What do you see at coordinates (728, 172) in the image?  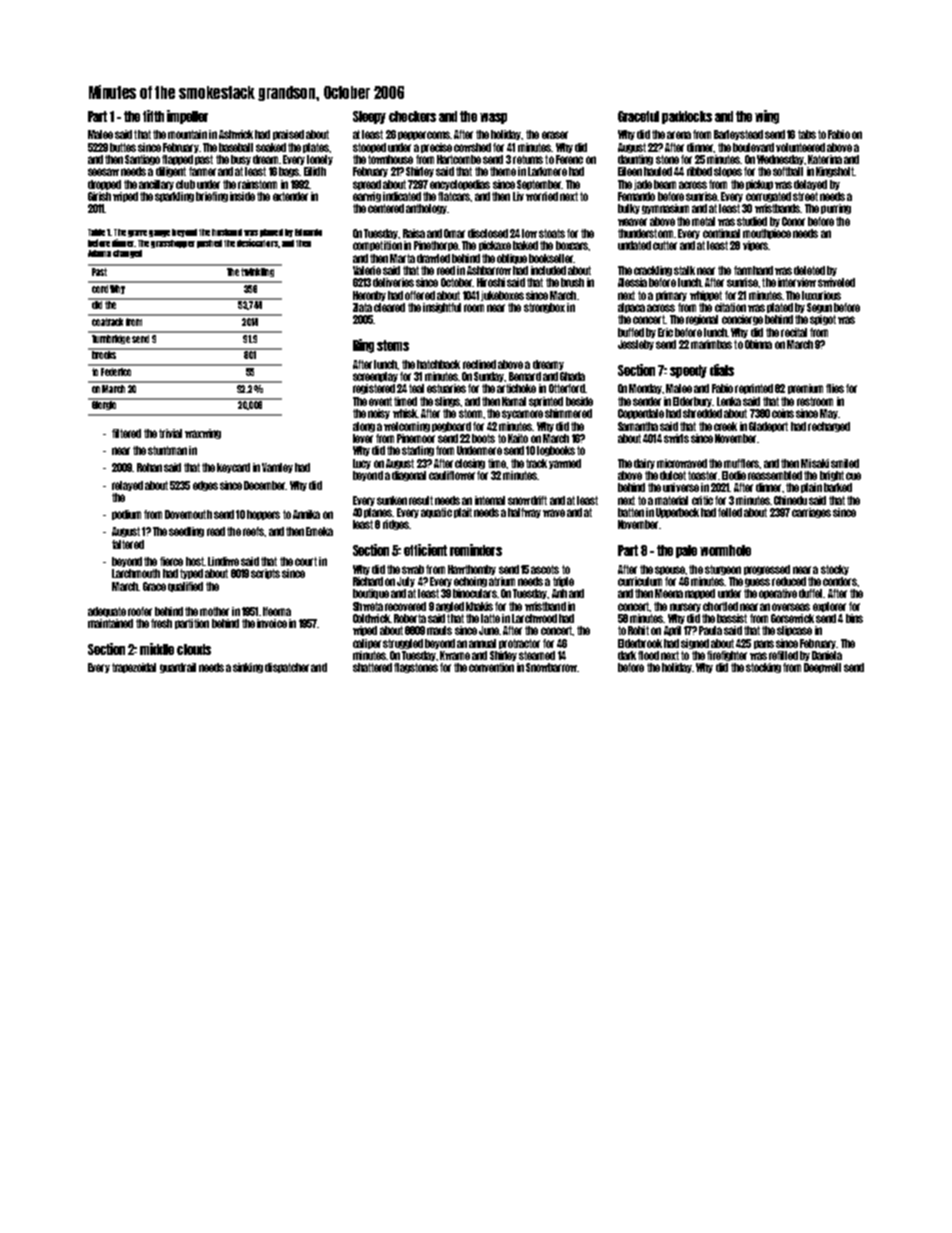 I see `slopes` at bounding box center [728, 172].
